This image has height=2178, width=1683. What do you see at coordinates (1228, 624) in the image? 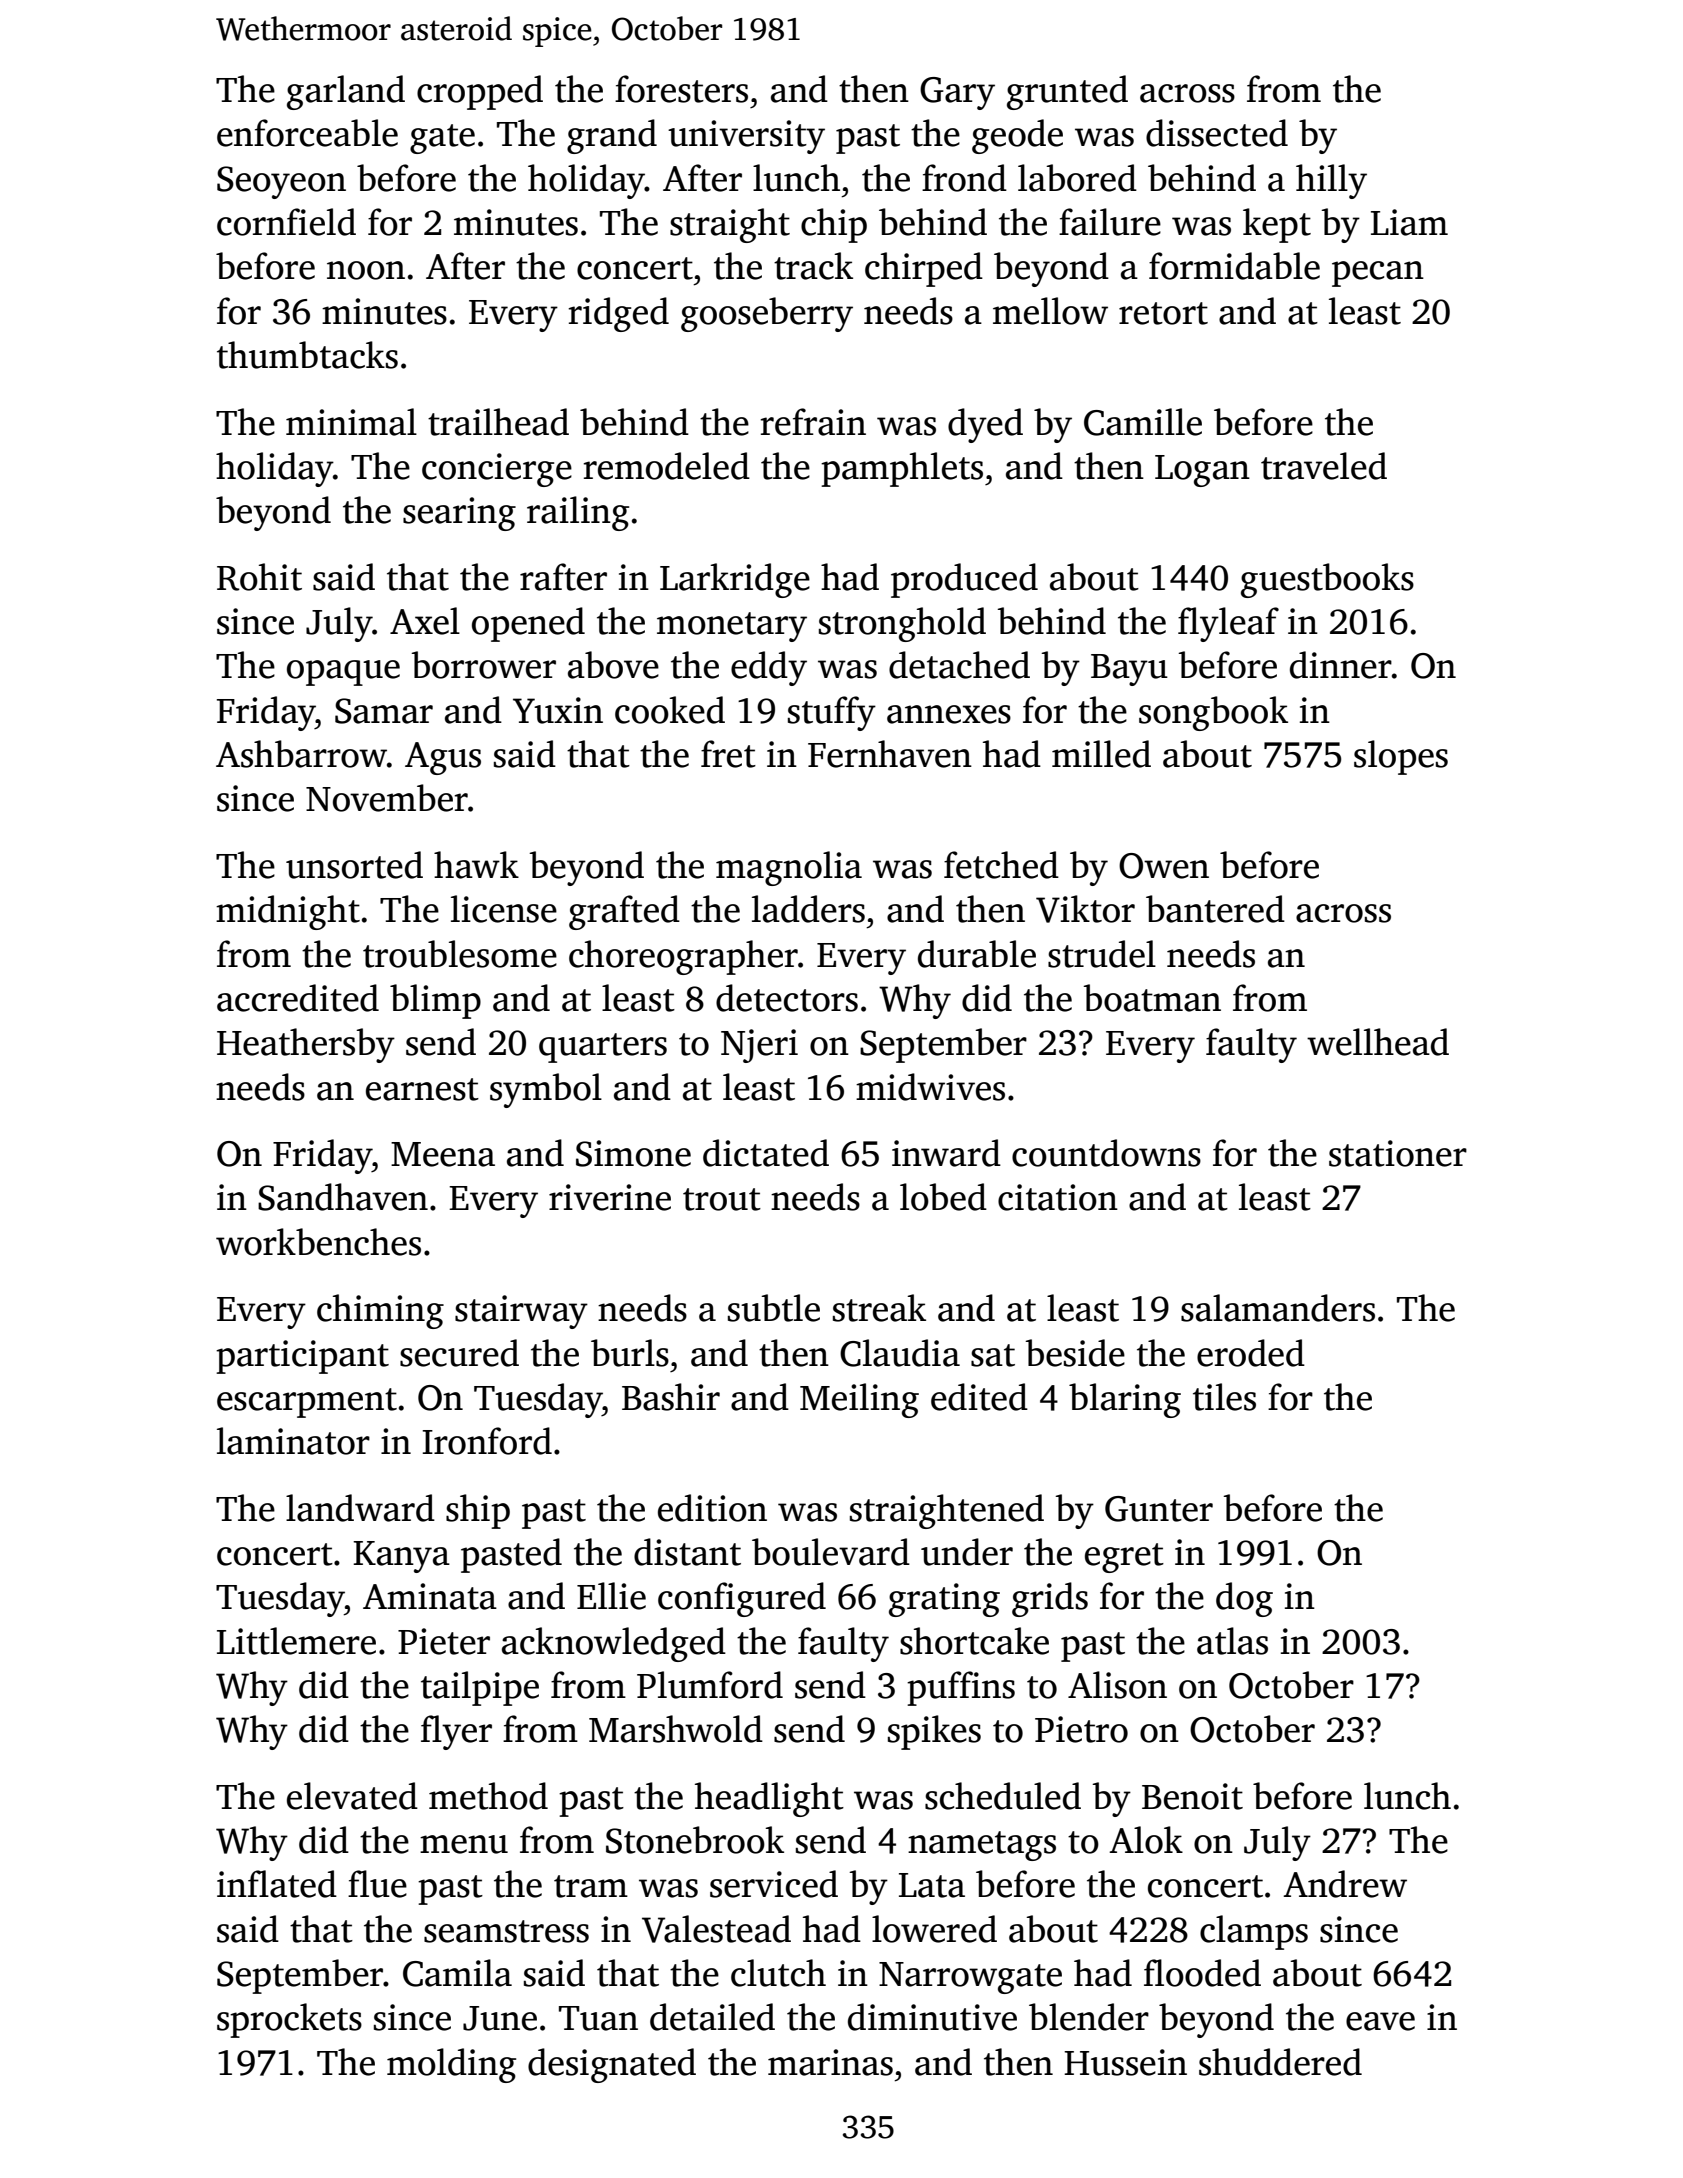
I see `flyleaf` at bounding box center [1228, 624].
